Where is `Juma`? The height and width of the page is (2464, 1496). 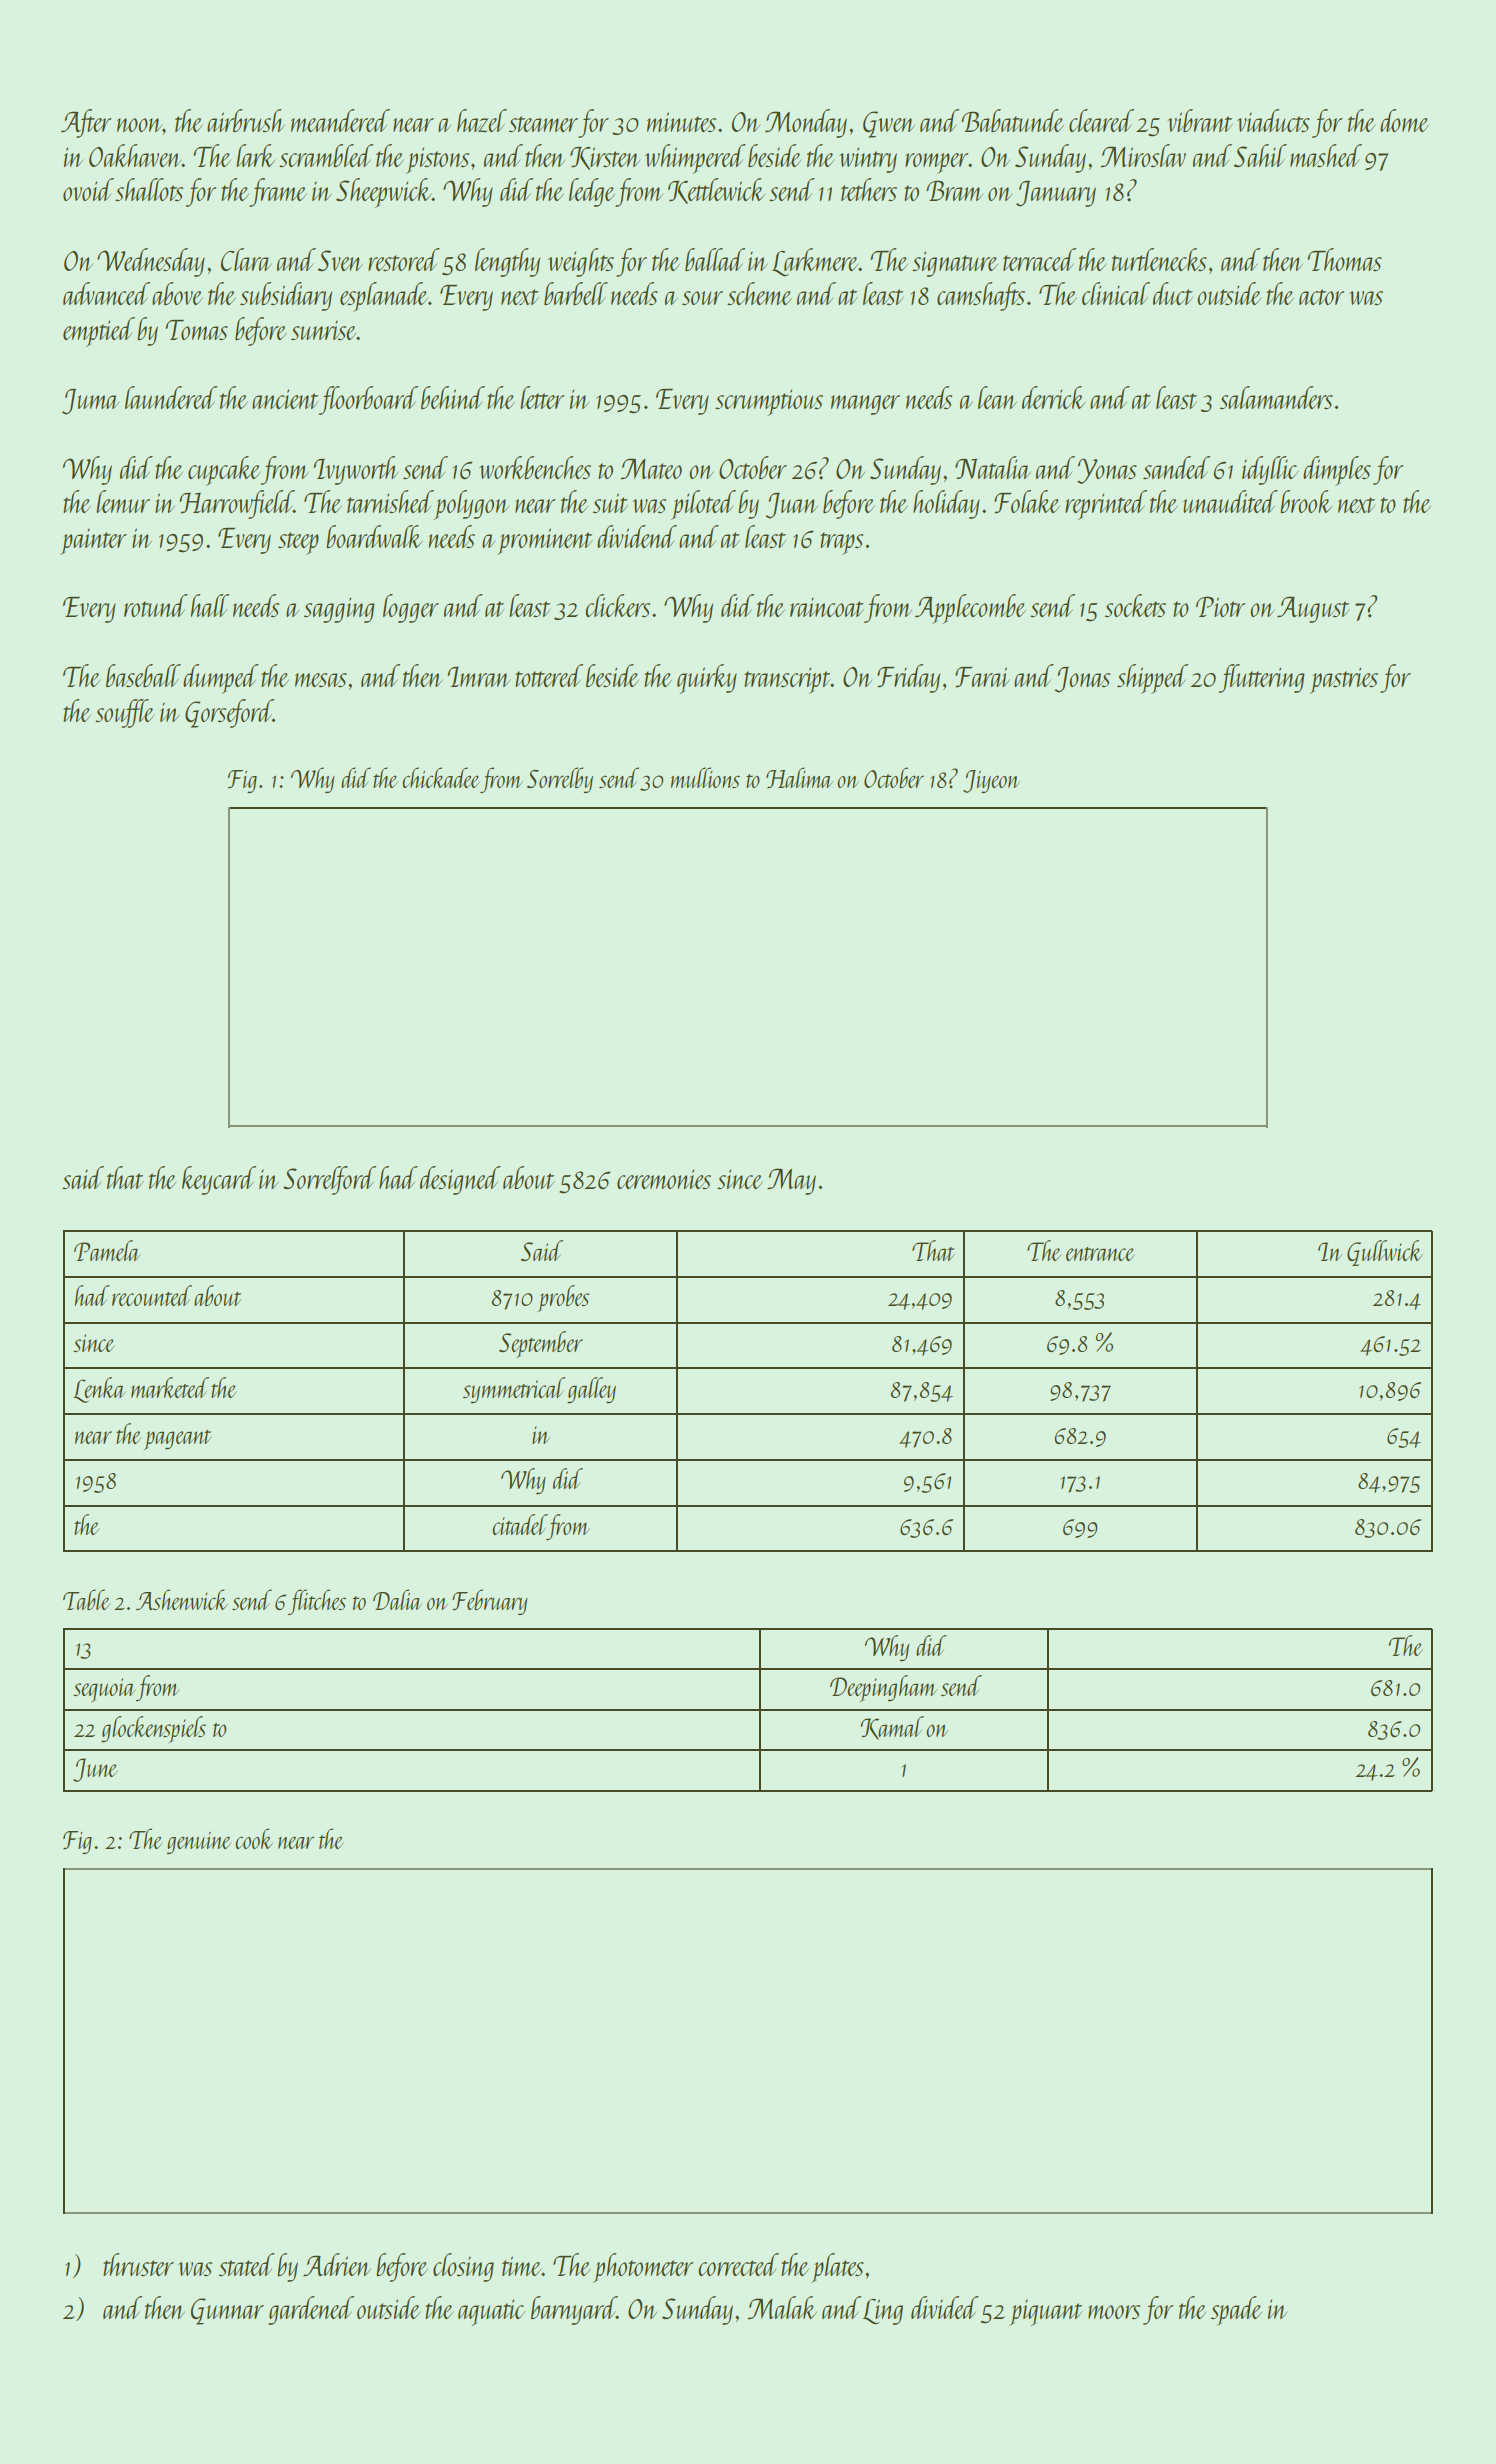
Juma is located at coordinates (90, 402).
